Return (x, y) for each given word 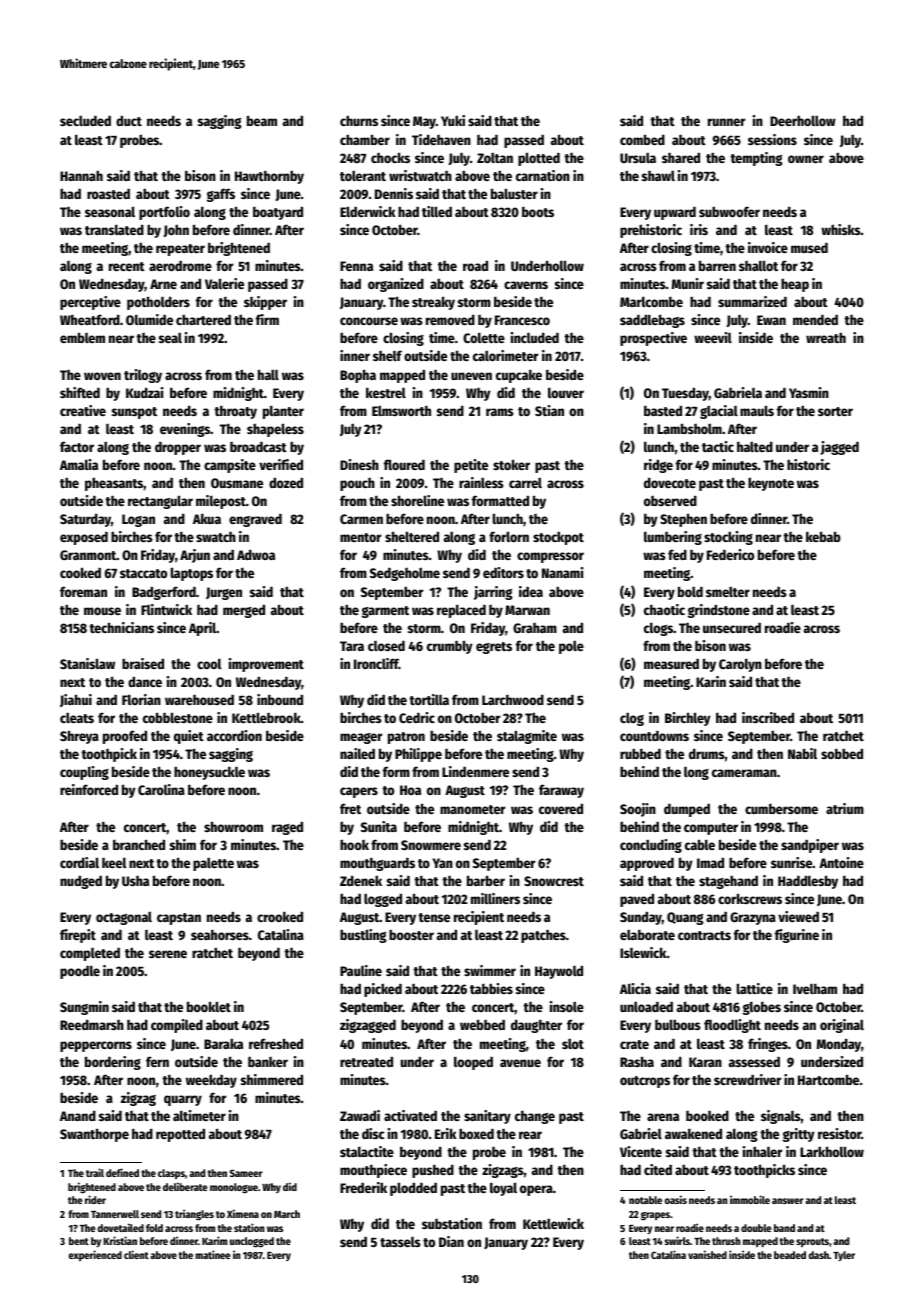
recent (127, 266)
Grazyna (753, 918)
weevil (713, 337)
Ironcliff (376, 663)
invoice (768, 247)
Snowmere (431, 845)
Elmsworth (401, 410)
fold (154, 1228)
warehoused (199, 700)
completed (90, 954)
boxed (476, 1133)
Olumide (149, 319)
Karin (711, 681)
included (535, 337)
